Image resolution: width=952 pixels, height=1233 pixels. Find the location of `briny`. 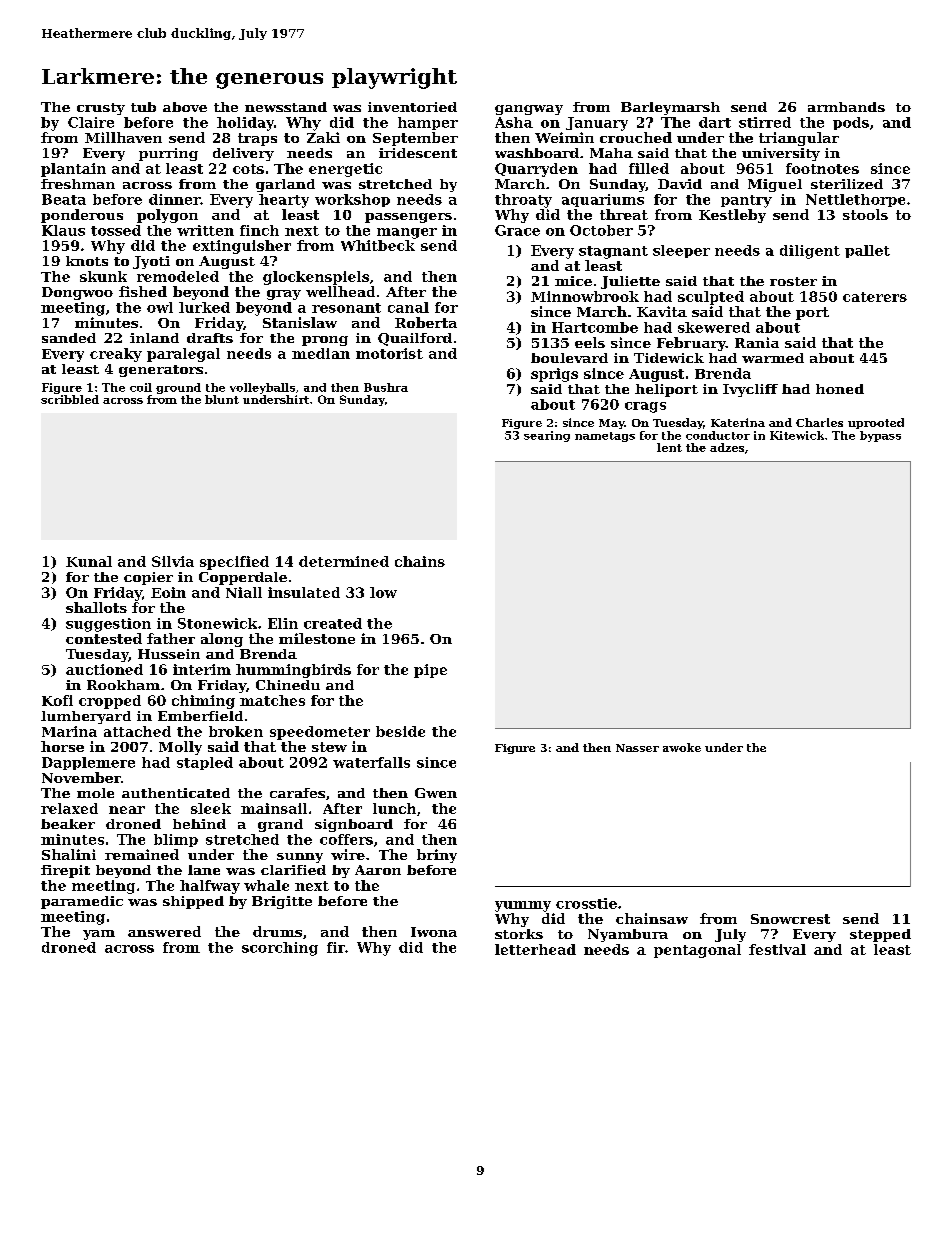

briny is located at coordinates (437, 856).
